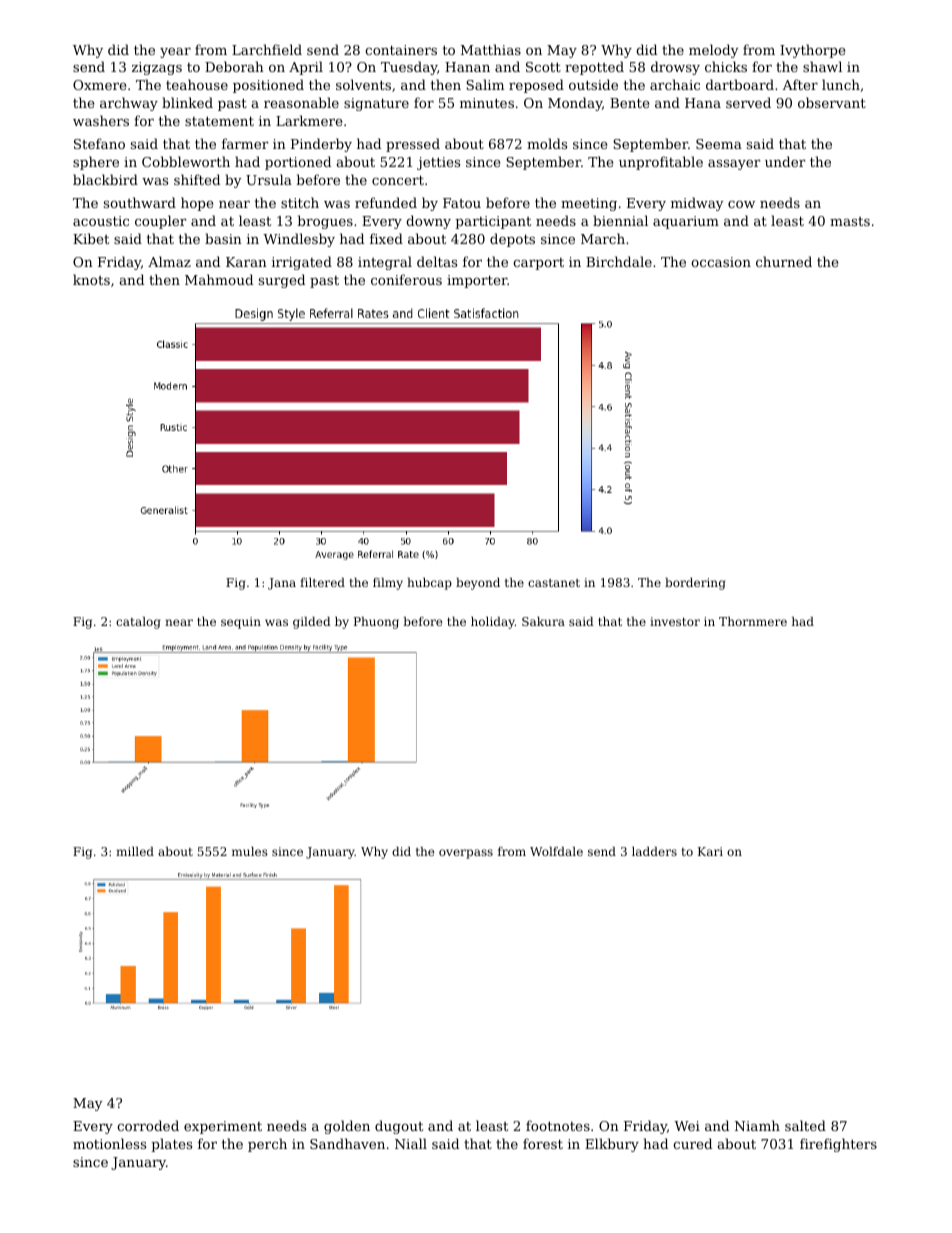 The height and width of the document is (1233, 952). I want to click on Wolfdale, so click(556, 851).
